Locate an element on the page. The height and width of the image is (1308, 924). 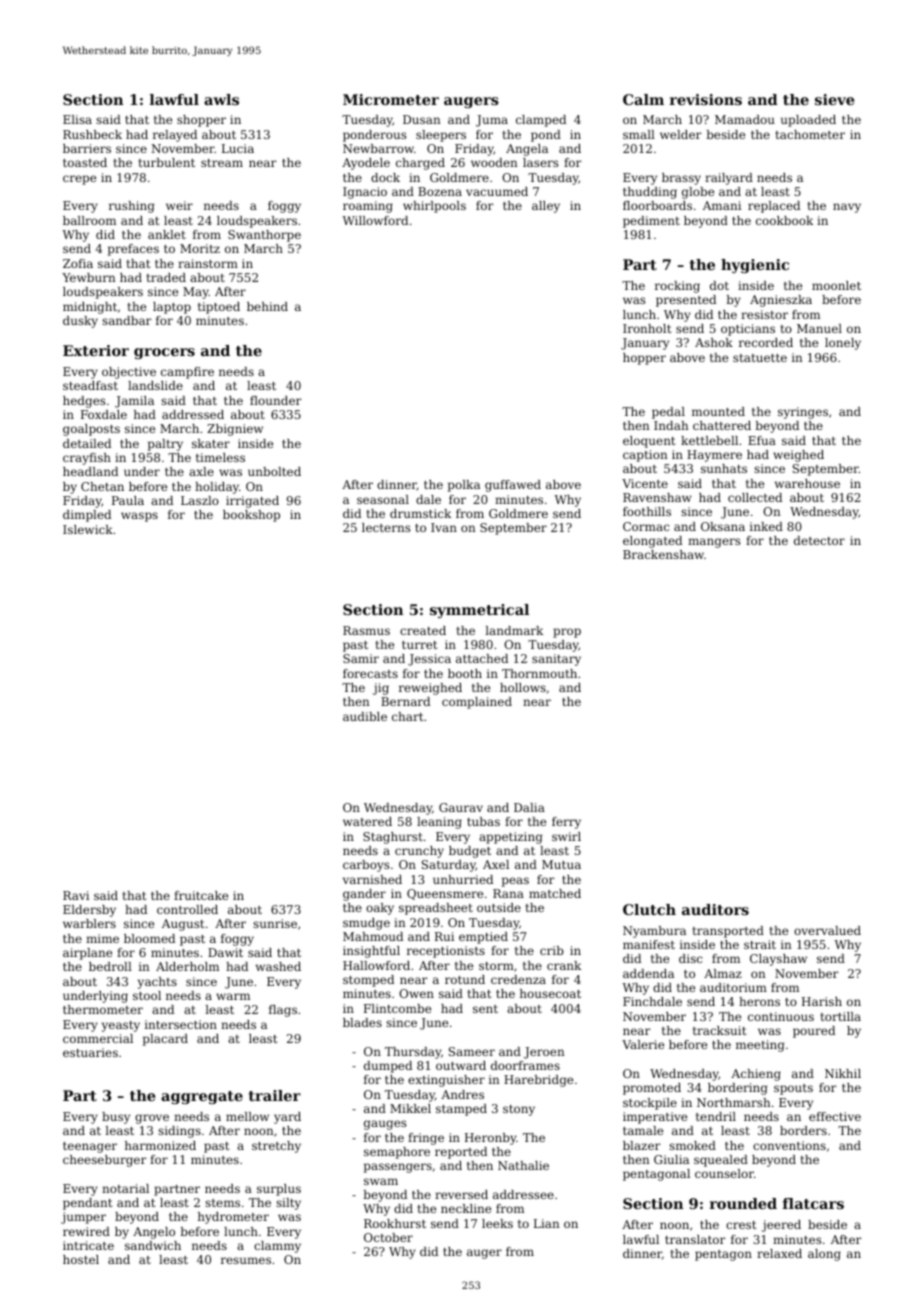
Sameer is located at coordinates (472, 1051).
